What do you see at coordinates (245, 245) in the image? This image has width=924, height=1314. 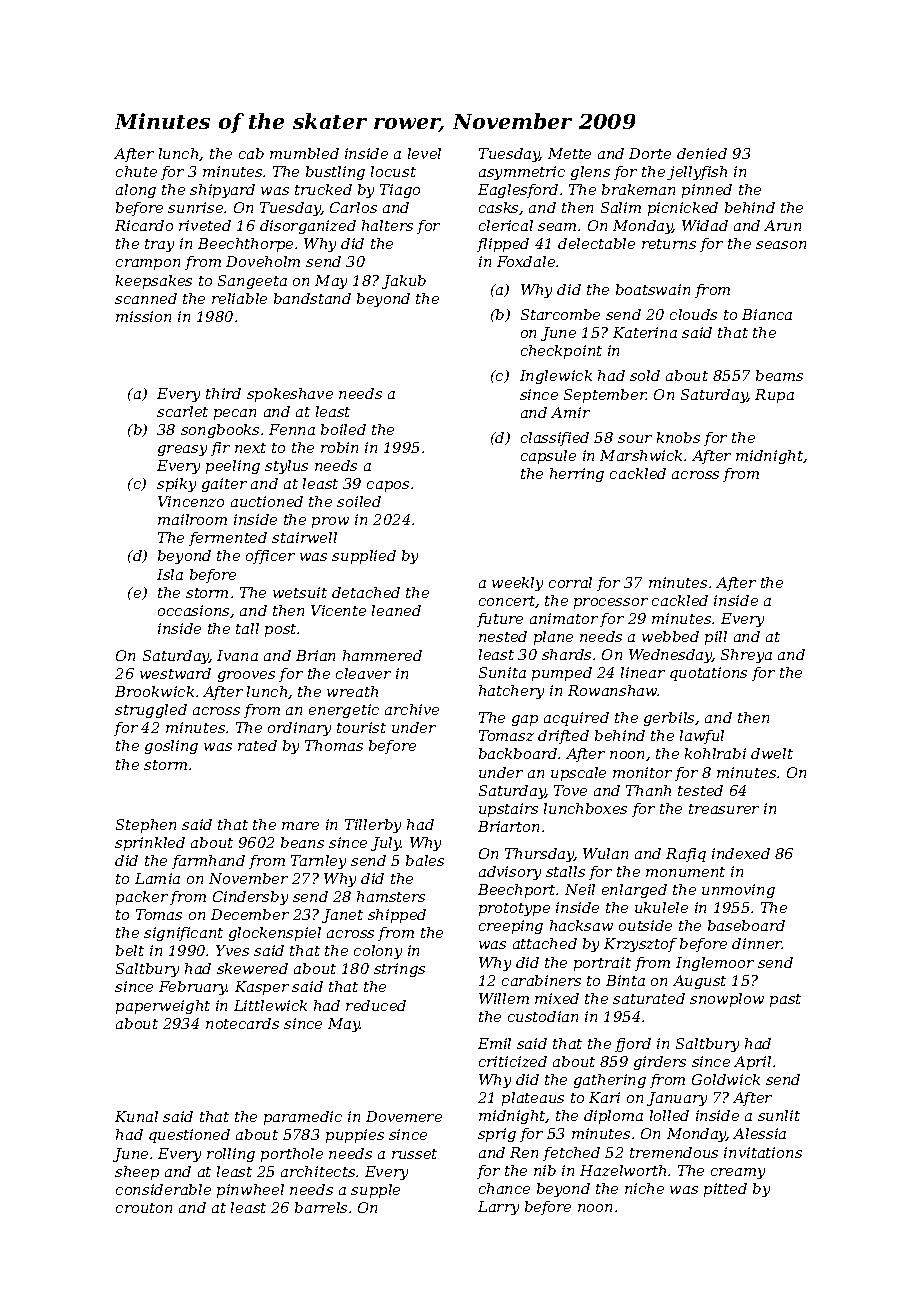 I see `Beechthorpe` at bounding box center [245, 245].
